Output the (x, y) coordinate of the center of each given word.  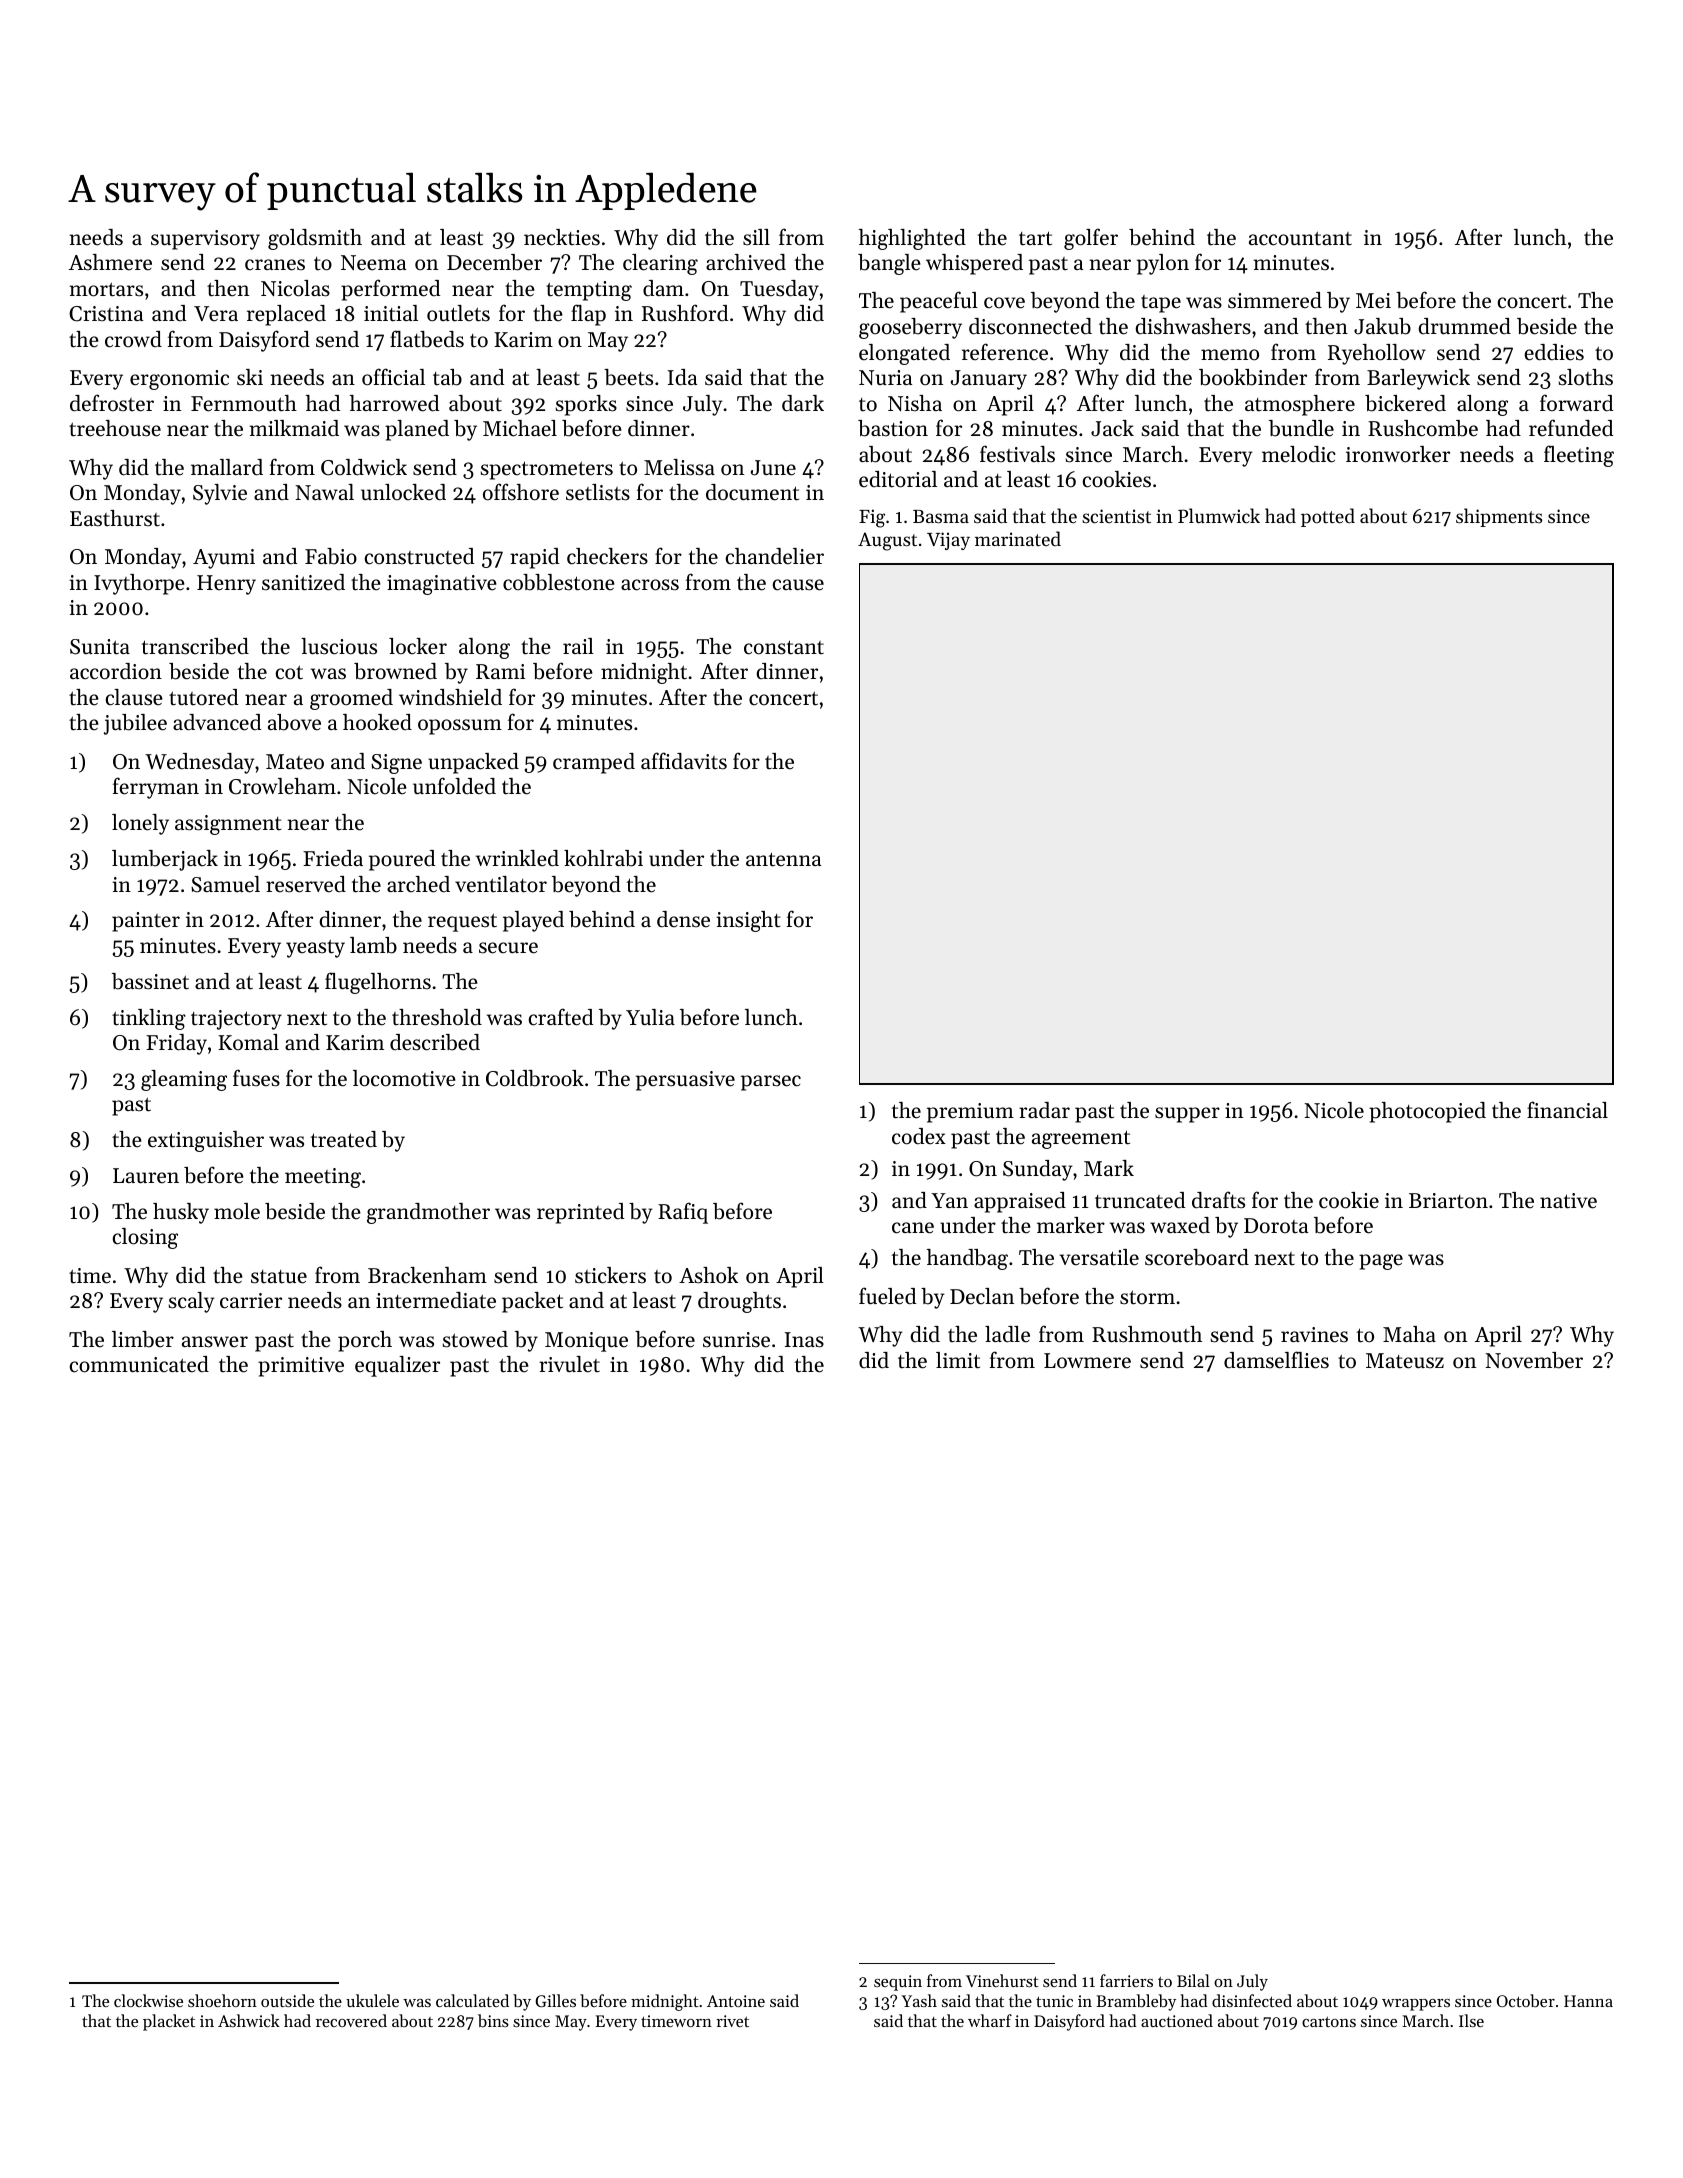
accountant (1300, 238)
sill (756, 237)
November (1534, 1360)
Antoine (736, 2001)
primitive (301, 1367)
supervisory (205, 240)
